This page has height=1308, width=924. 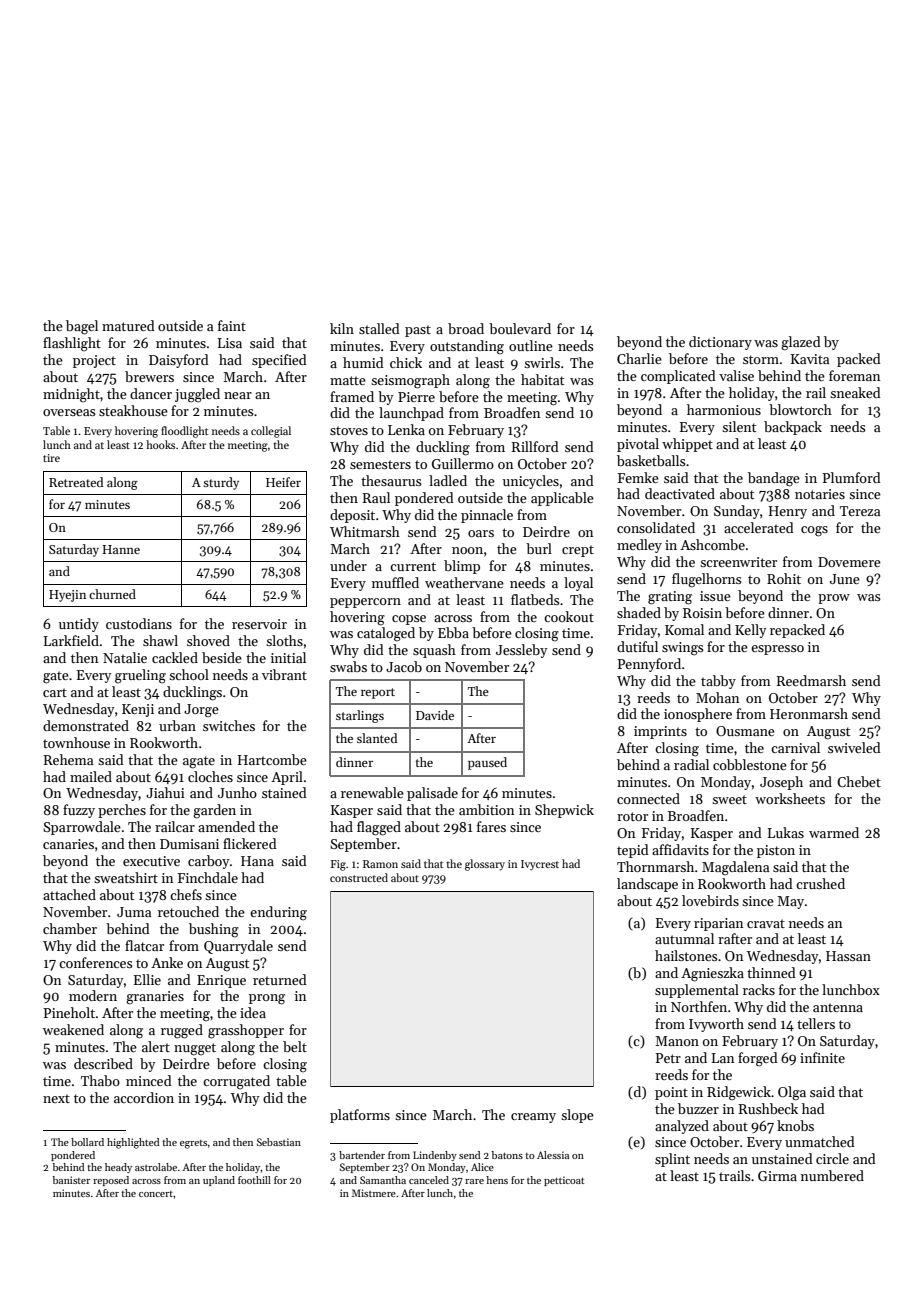 I want to click on Sebastian, so click(x=279, y=1142).
